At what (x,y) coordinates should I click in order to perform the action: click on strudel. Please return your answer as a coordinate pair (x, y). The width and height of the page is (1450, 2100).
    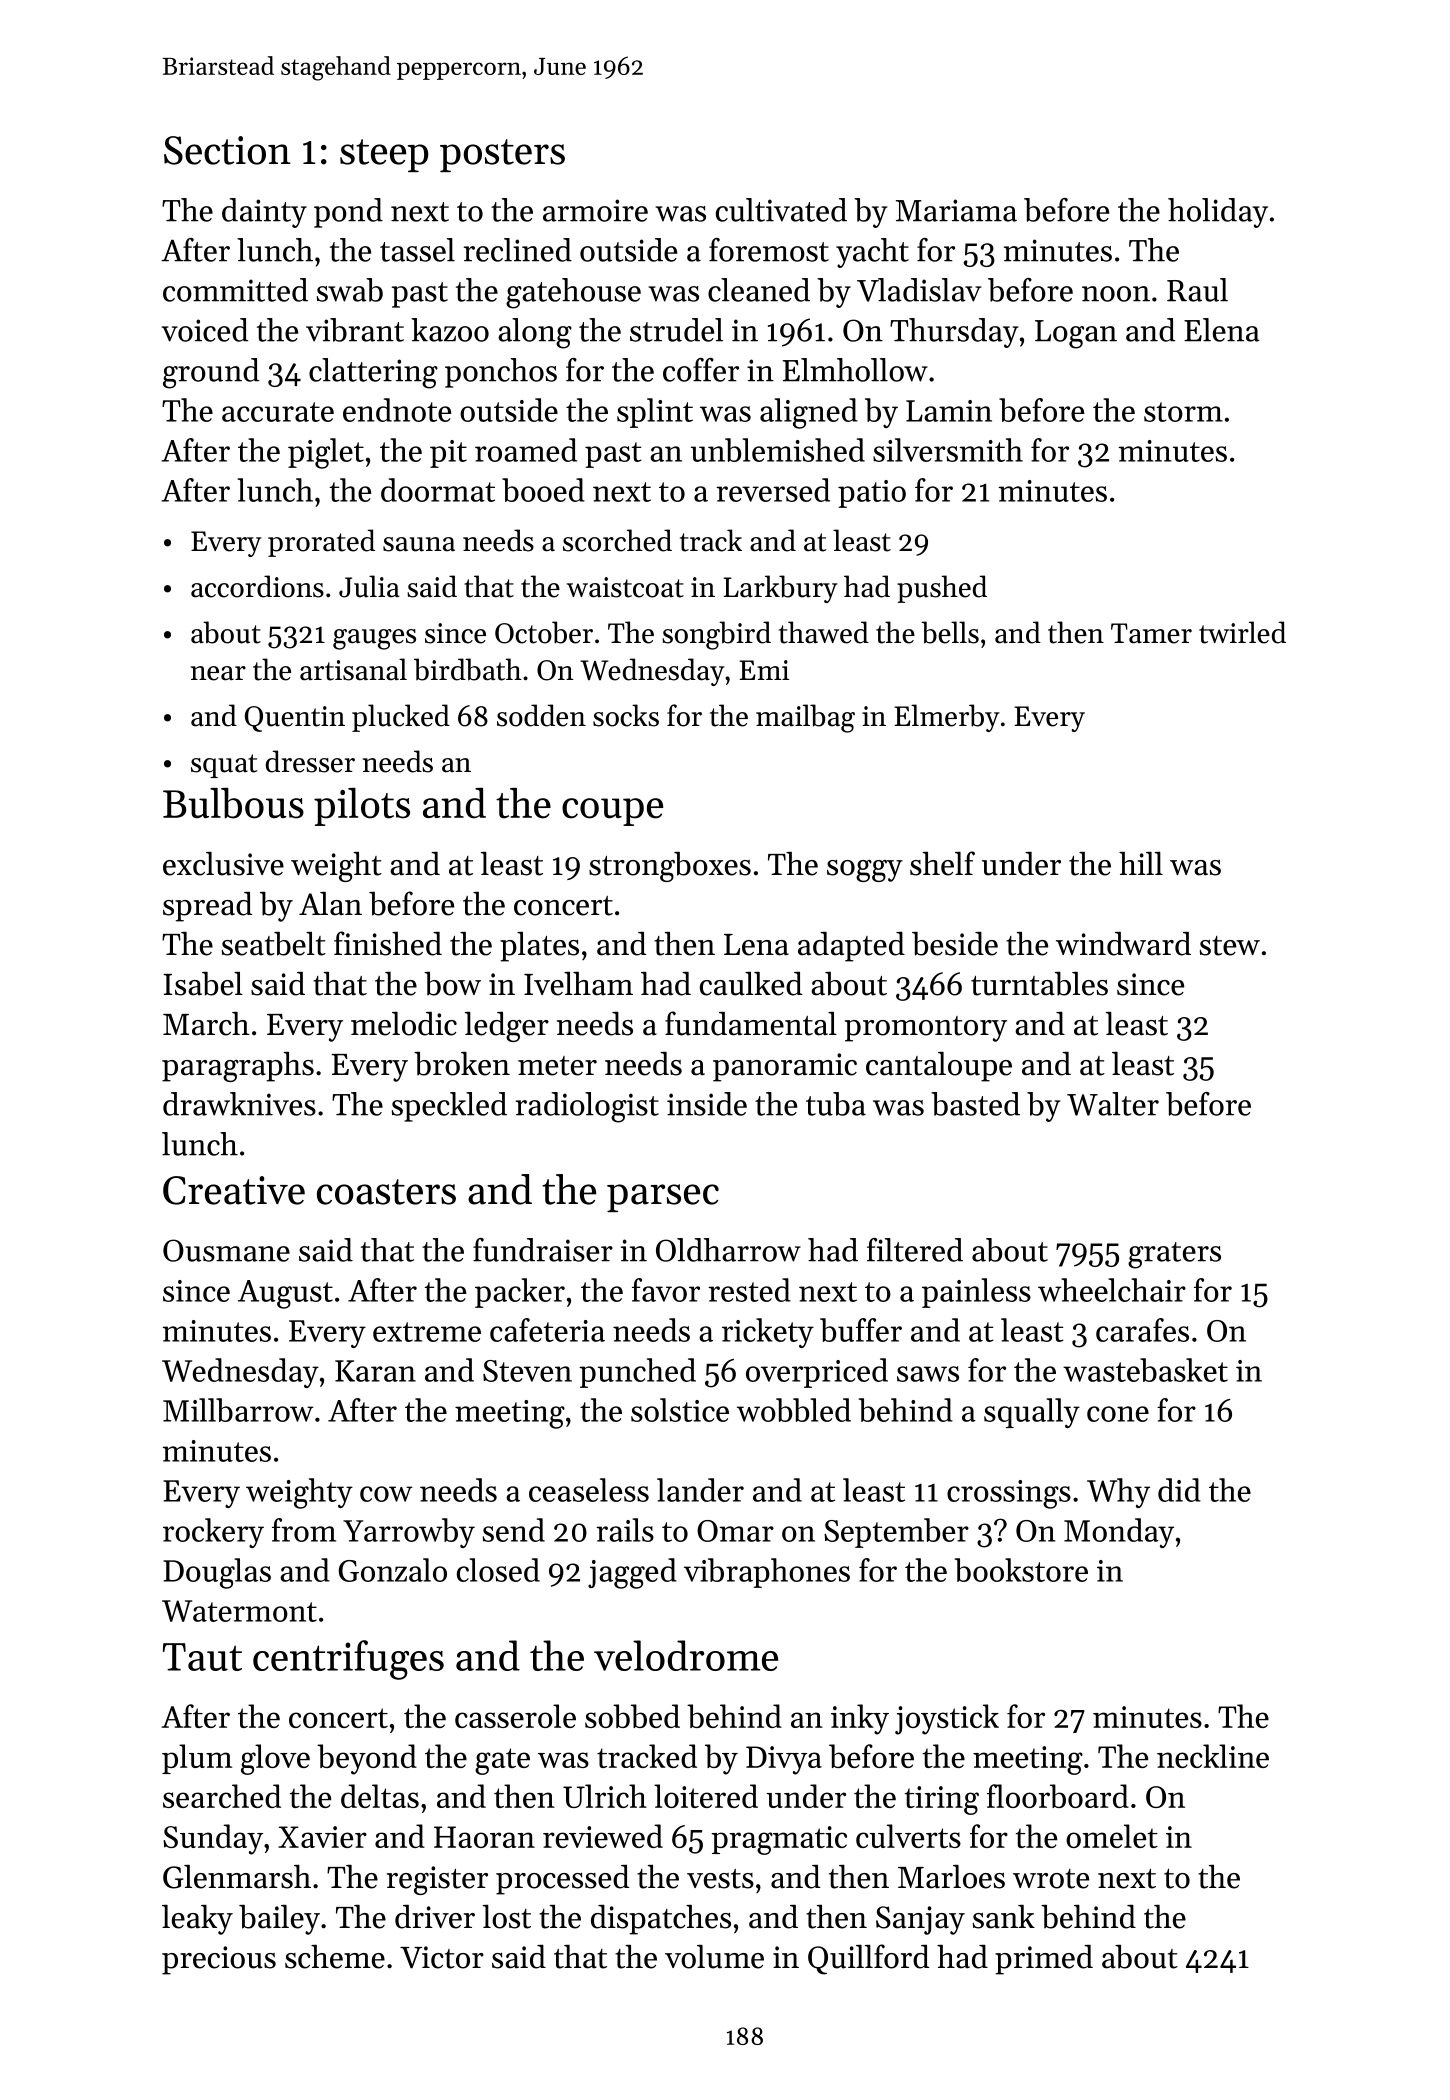
    Looking at the image, I should click on (676, 330).
